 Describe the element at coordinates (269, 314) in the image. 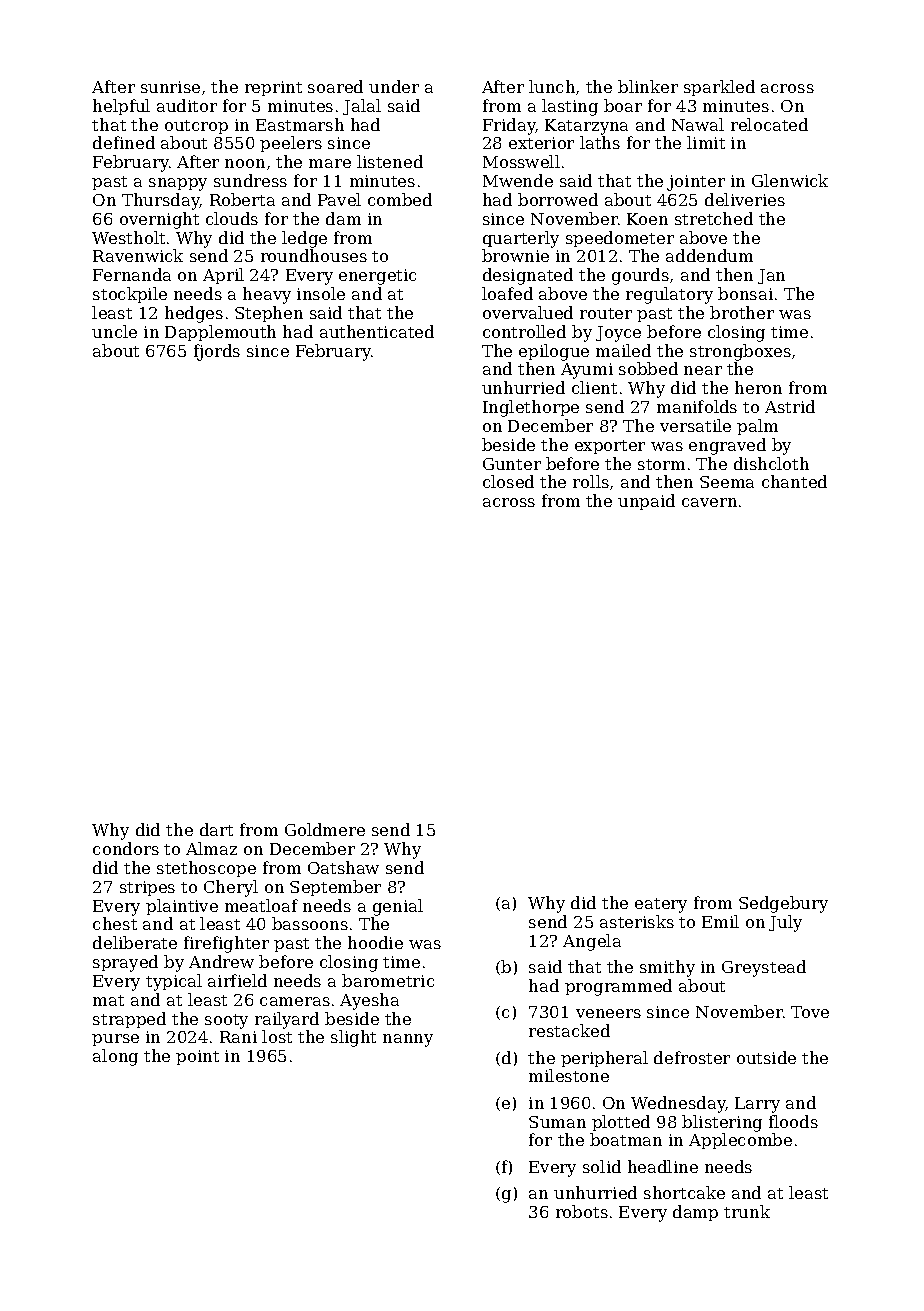

I see `Stephen` at that location.
